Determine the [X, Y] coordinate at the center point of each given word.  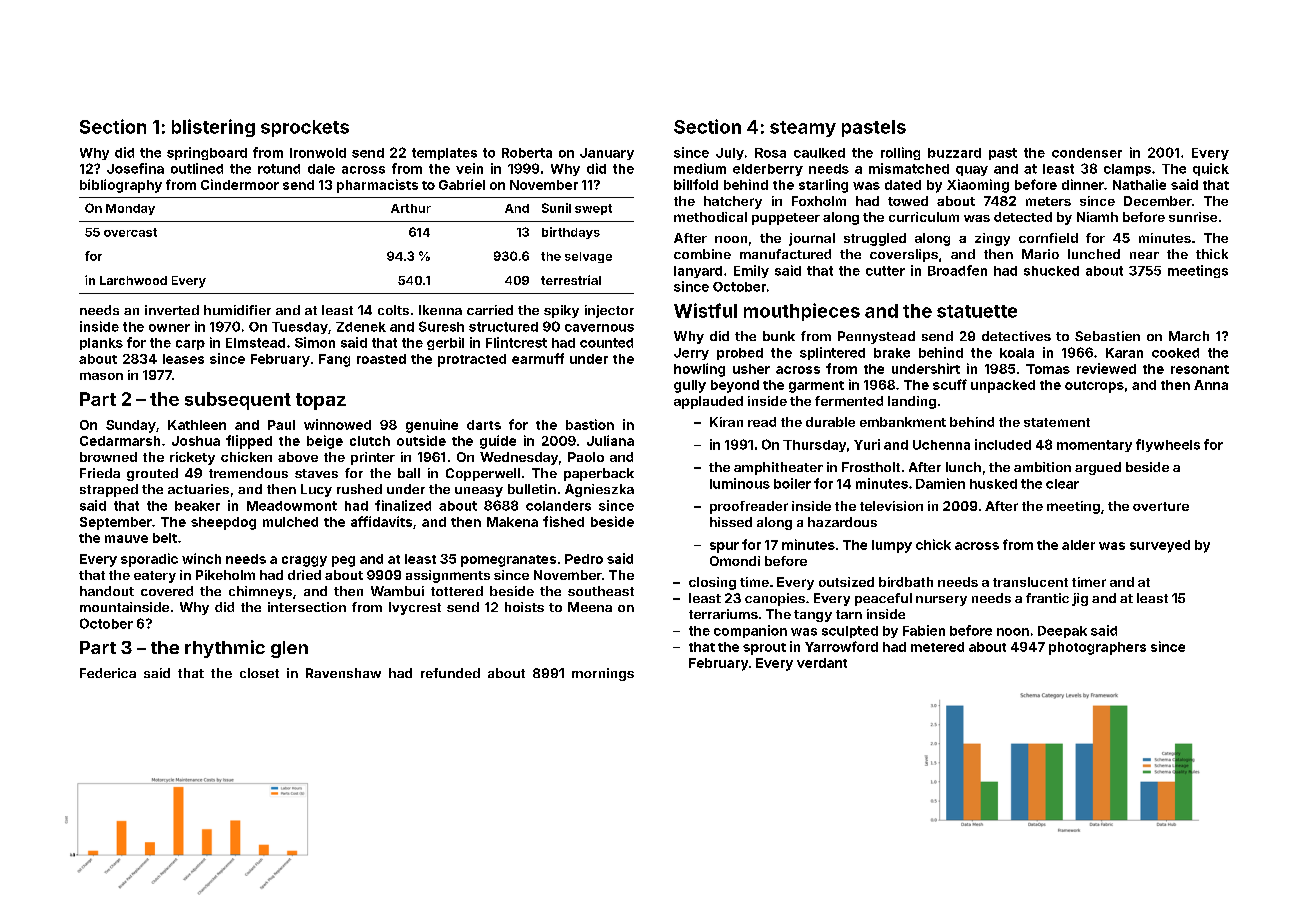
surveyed [1160, 546]
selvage [588, 257]
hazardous [842, 522]
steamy [803, 129]
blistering [213, 128]
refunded [450, 673]
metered [937, 647]
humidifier [237, 310]
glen [289, 649]
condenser [1087, 153]
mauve [126, 539]
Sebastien [1107, 336]
